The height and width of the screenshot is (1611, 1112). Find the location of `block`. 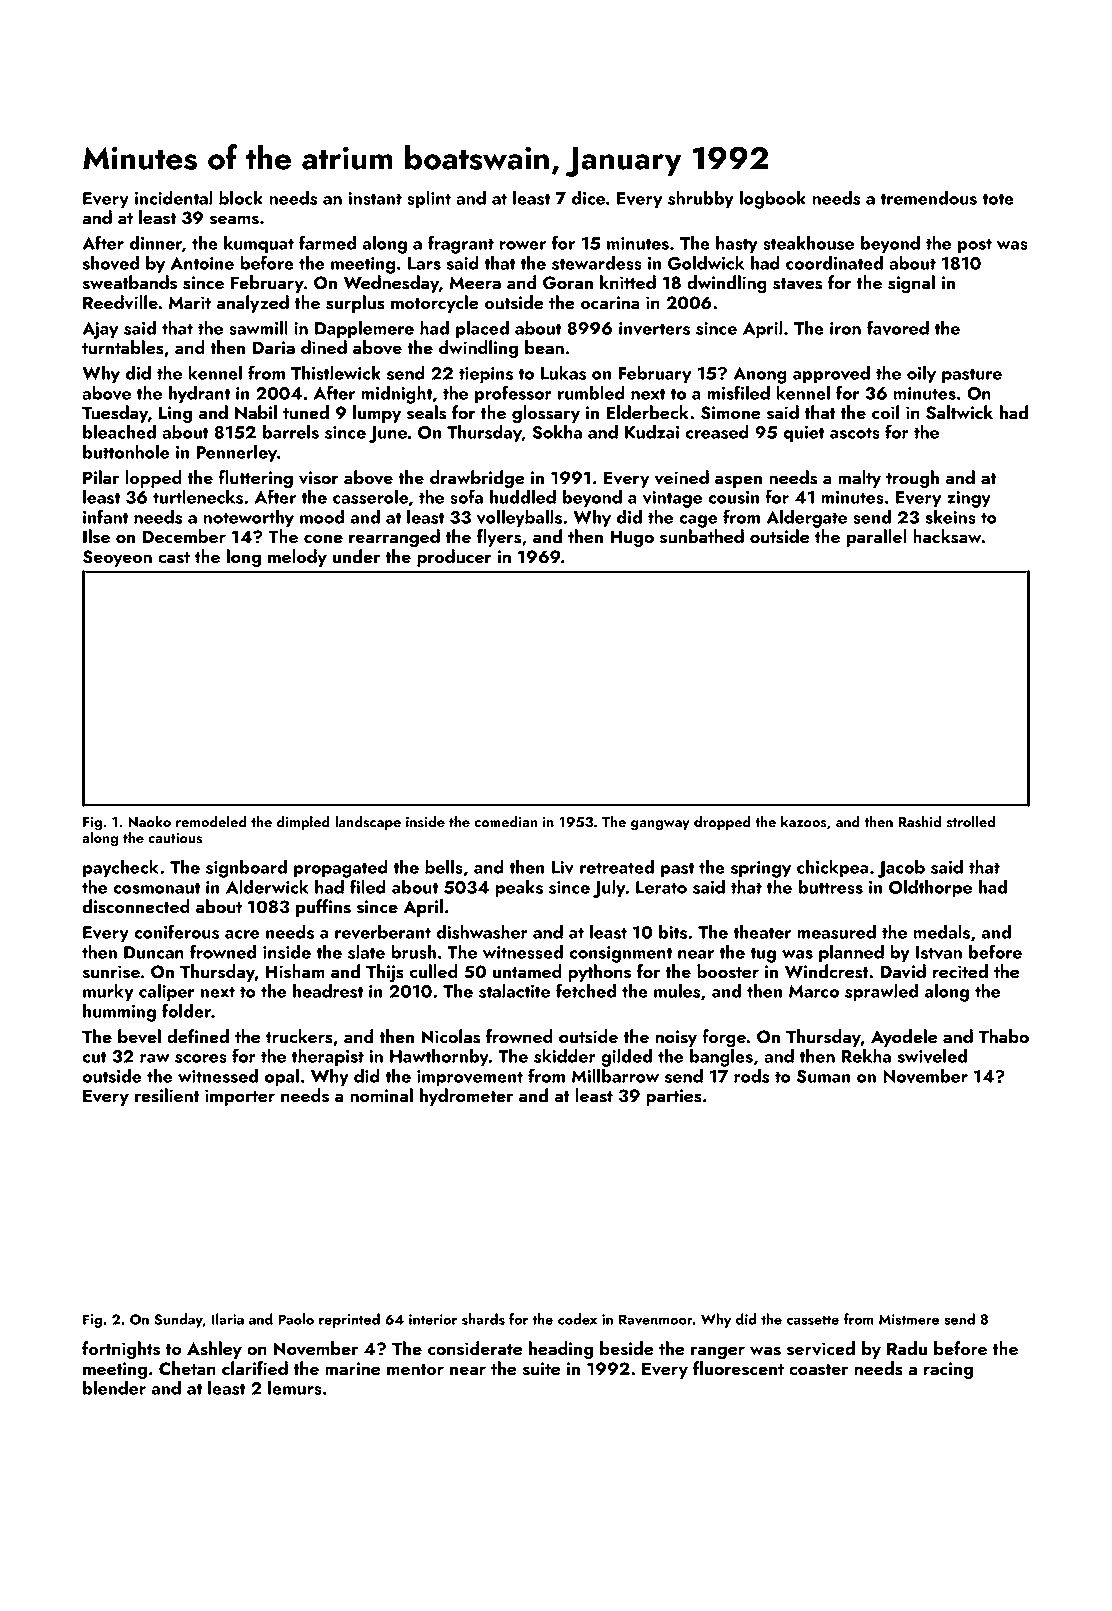

block is located at coordinates (241, 197).
